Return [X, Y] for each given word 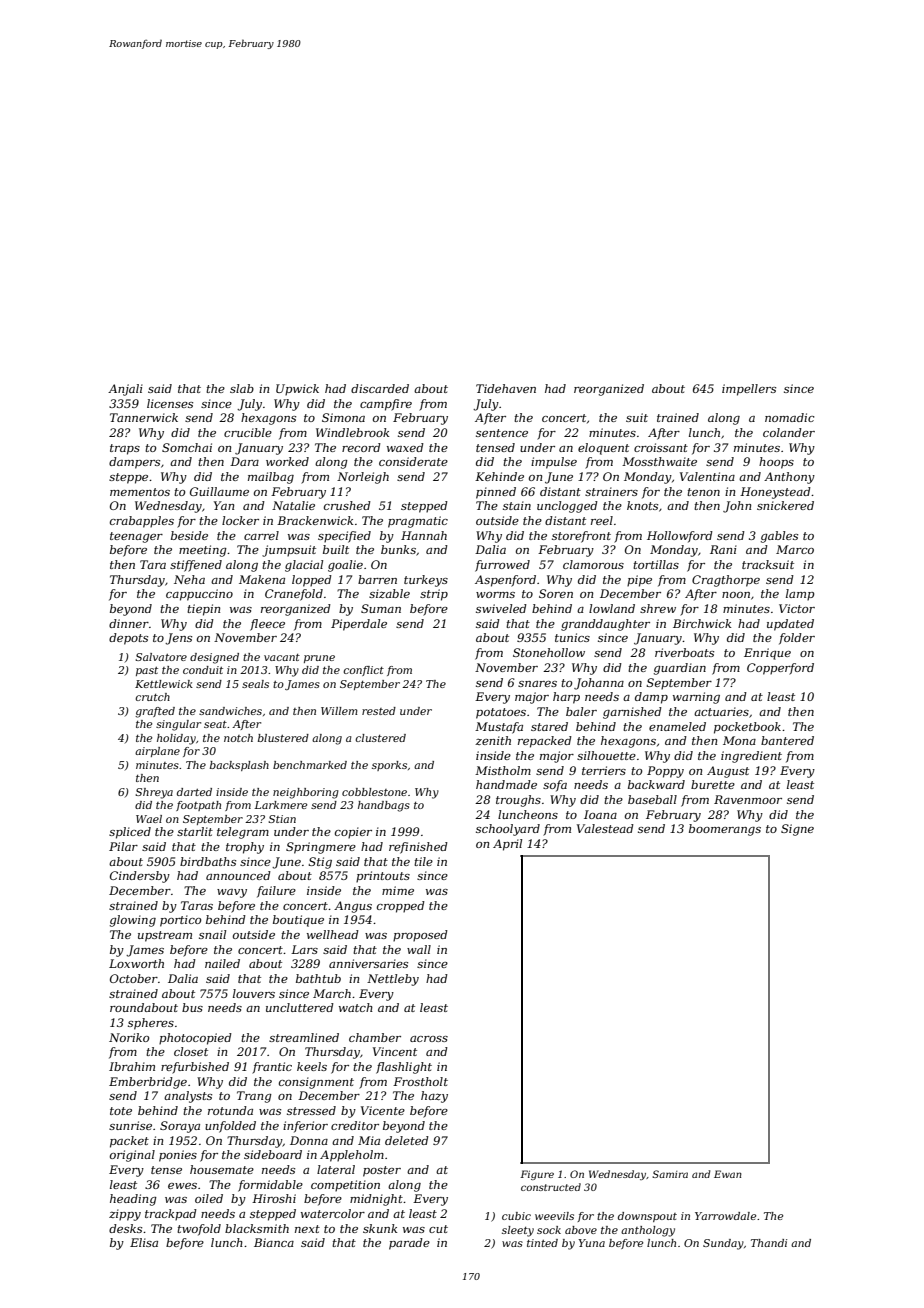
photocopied [195, 1039]
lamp [800, 595]
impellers [749, 390]
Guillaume [219, 491]
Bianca [274, 1242]
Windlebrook [352, 432]
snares [537, 684]
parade [409, 1244]
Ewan [728, 1174]
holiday [176, 739]
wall [419, 949]
